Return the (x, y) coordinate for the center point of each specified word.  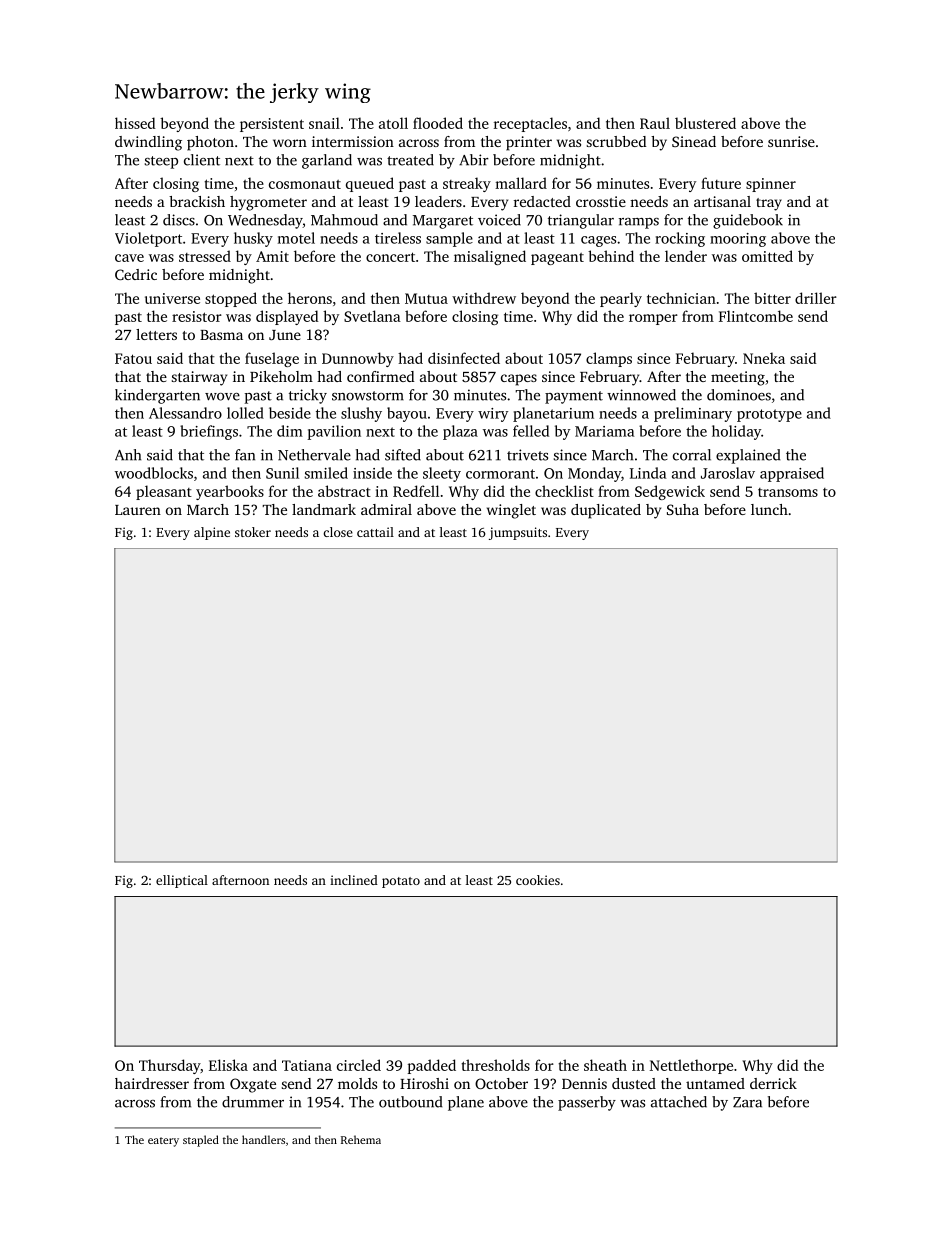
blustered (705, 123)
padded (432, 1066)
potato (401, 882)
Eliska (228, 1065)
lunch (769, 509)
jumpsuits (518, 533)
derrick (773, 1083)
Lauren (138, 510)
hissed (135, 123)
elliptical (182, 881)
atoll (393, 123)
